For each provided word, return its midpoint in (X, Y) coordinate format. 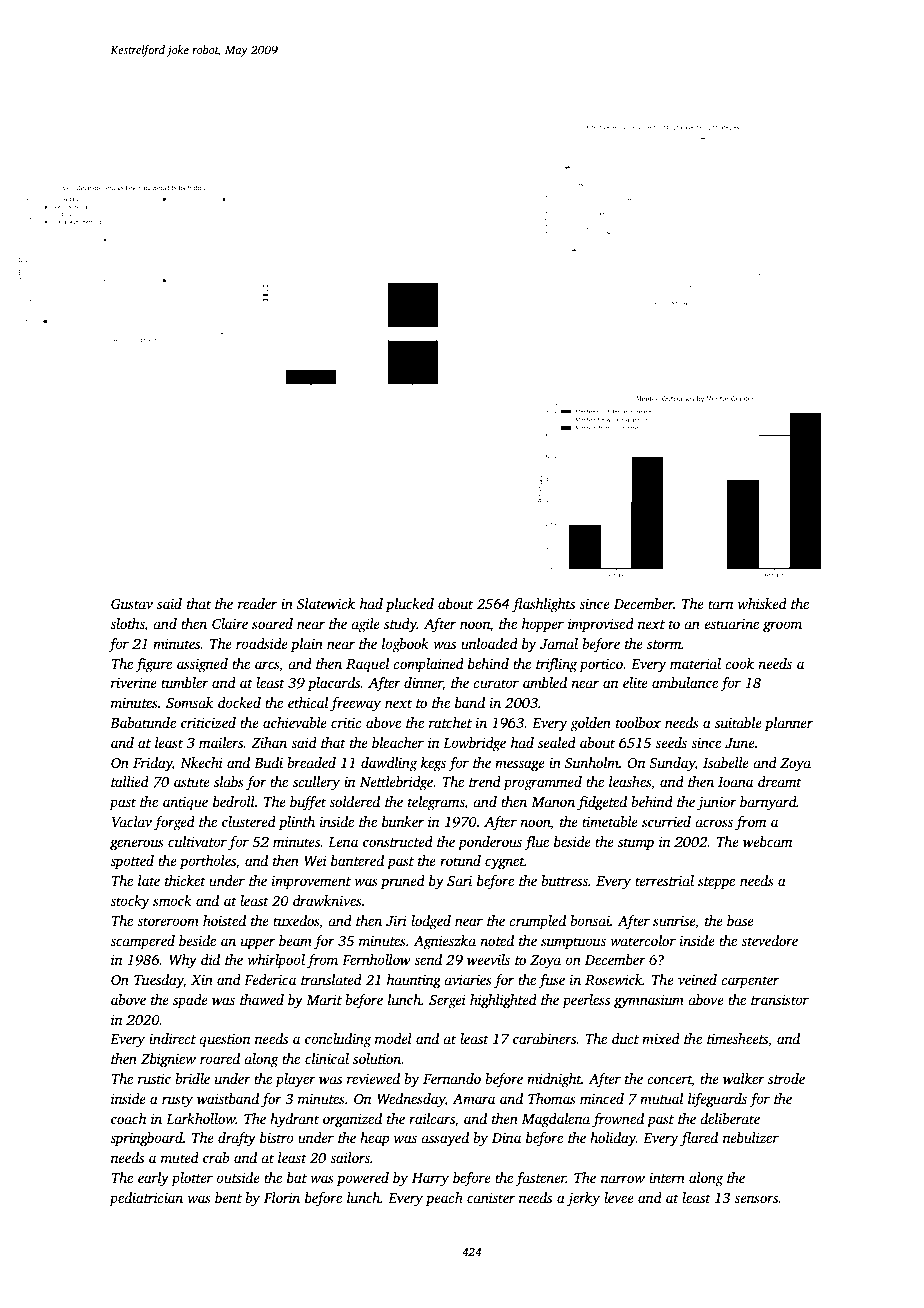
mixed (661, 1038)
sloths (127, 625)
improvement (311, 882)
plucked (410, 605)
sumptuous (573, 943)
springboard (146, 1139)
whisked (762, 603)
